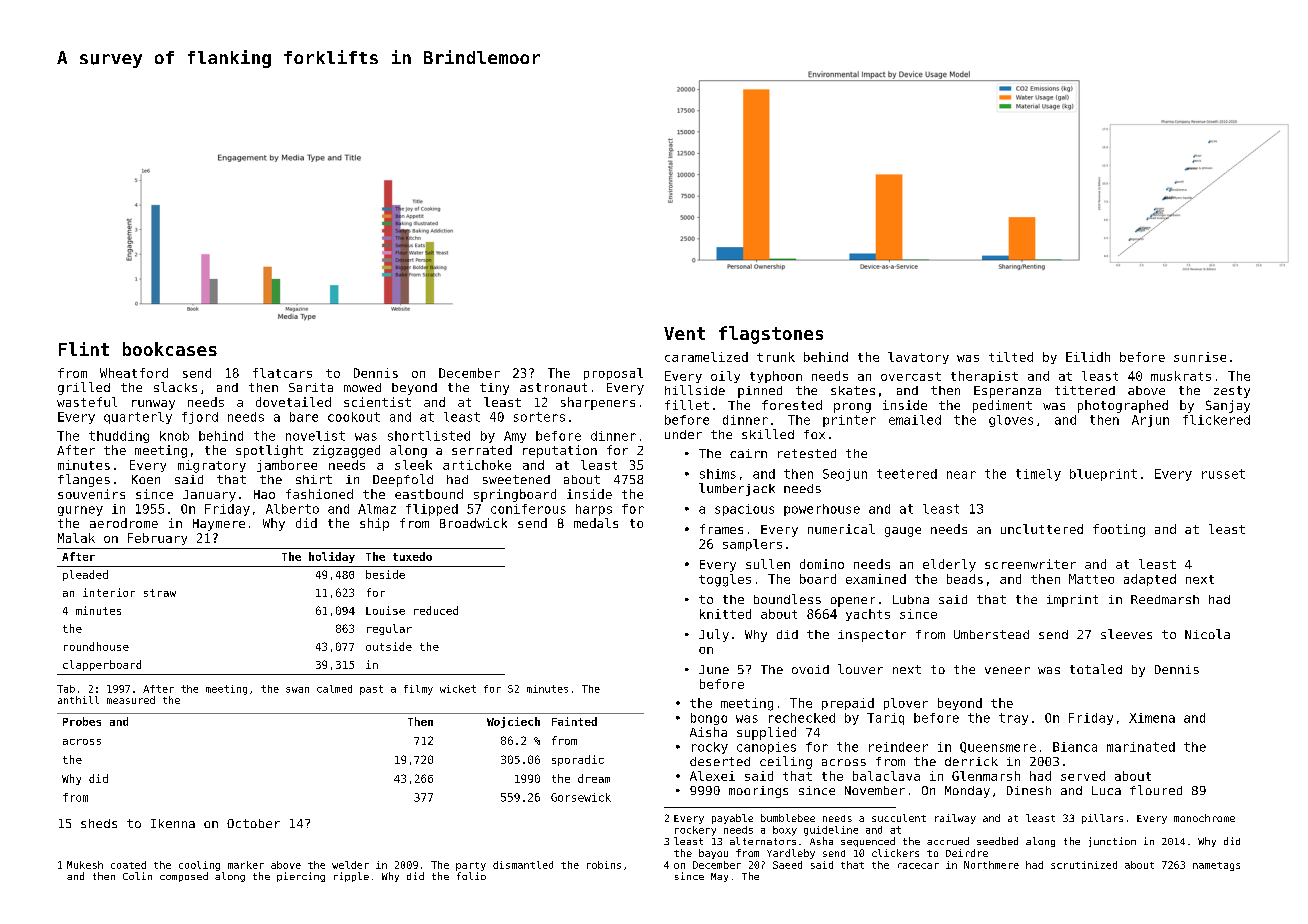 The width and height of the screenshot is (1308, 924). Describe the element at coordinates (1011, 421) in the screenshot. I see `gloves` at that location.
